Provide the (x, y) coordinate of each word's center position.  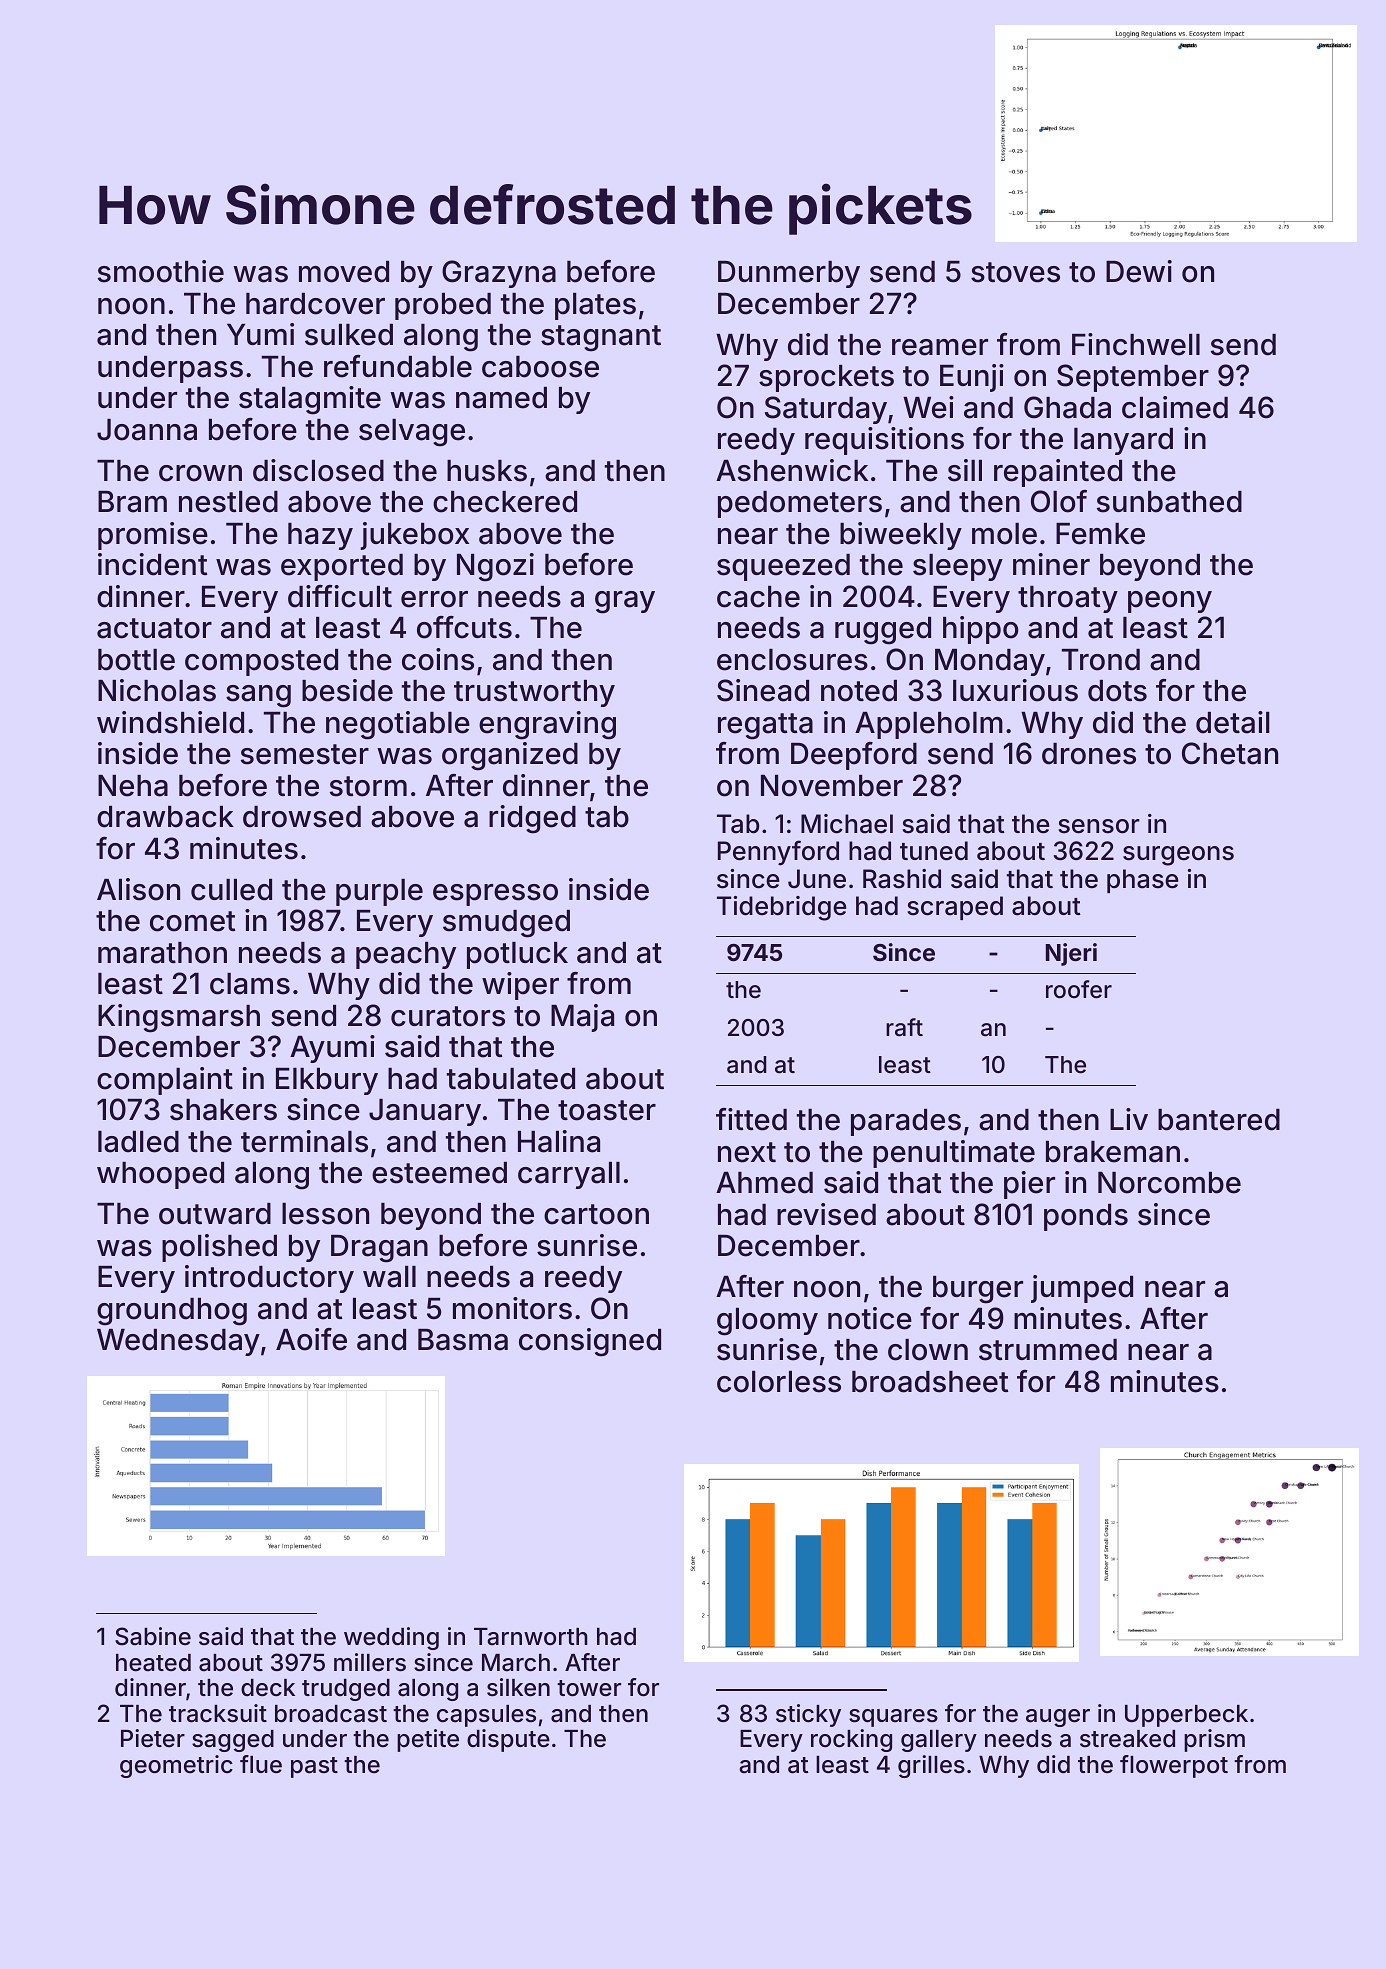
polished (219, 1248)
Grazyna (499, 274)
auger (1058, 1718)
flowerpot (1174, 1766)
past (314, 1767)
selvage (412, 433)
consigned (590, 1342)
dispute (508, 1740)
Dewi (1139, 271)
